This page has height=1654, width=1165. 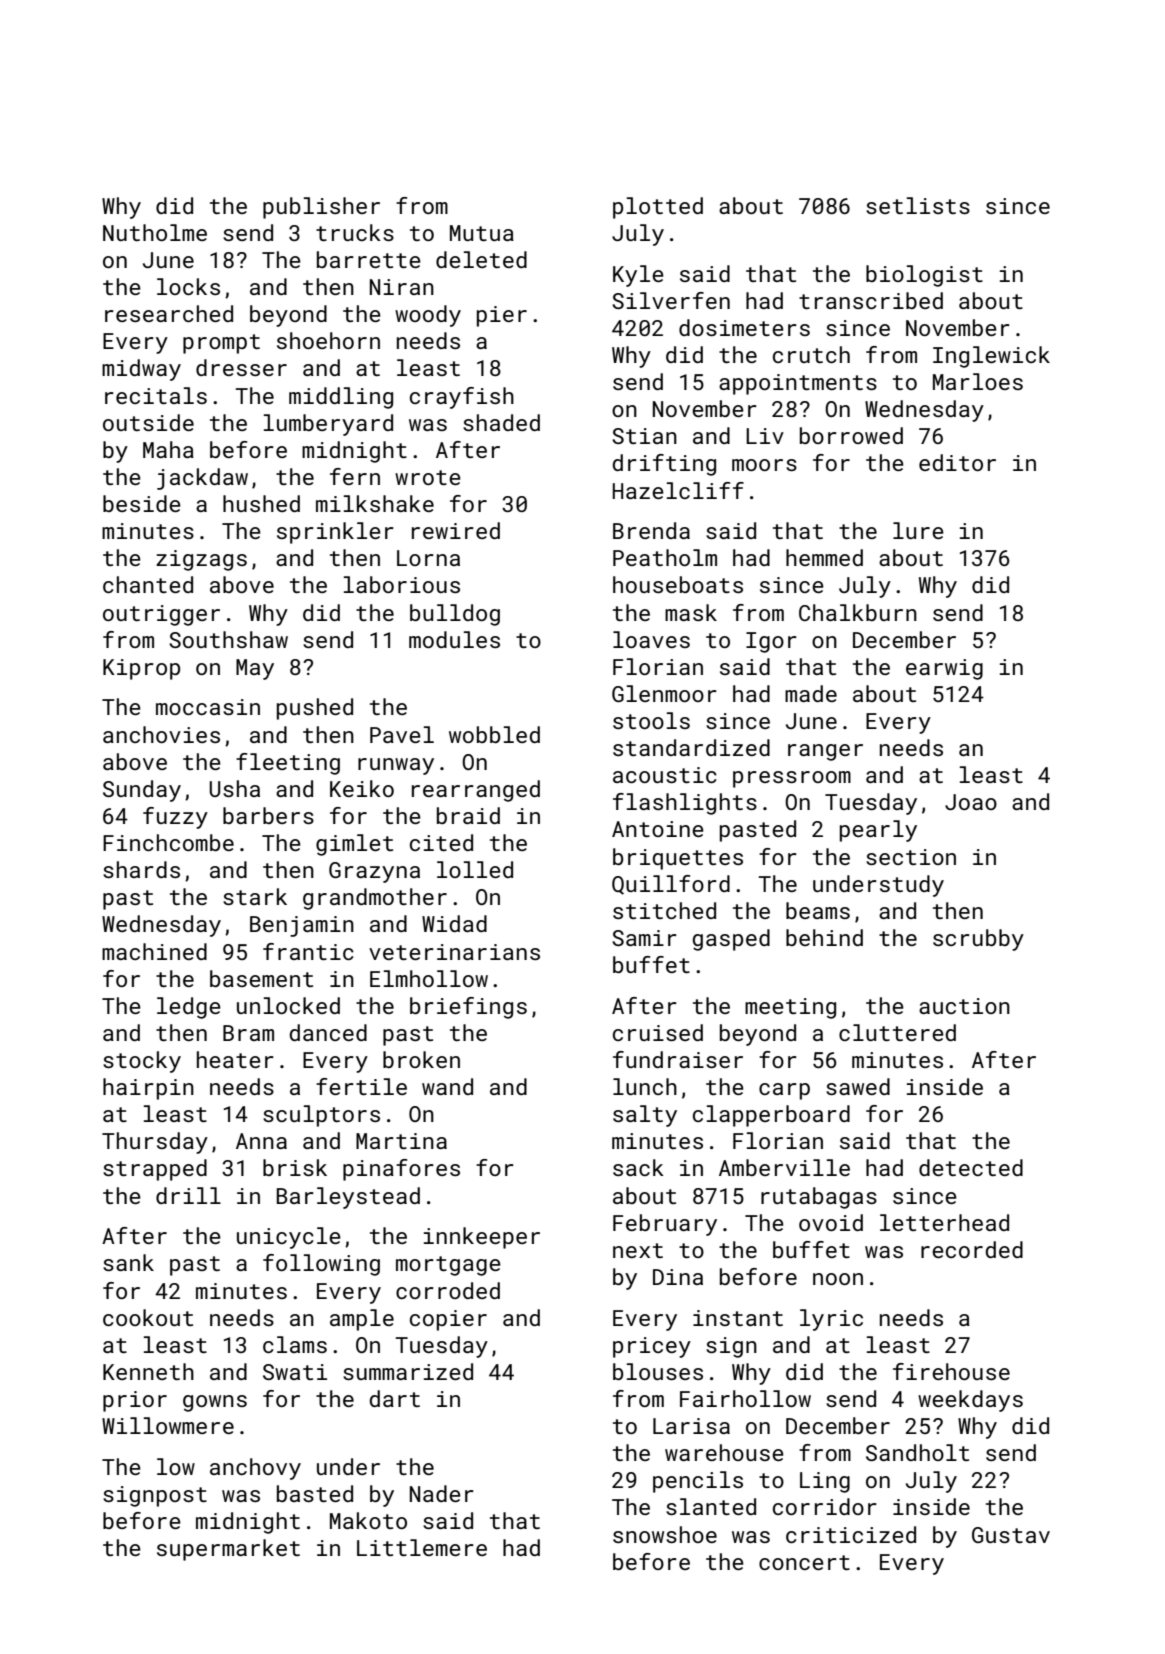 I want to click on beside, so click(x=142, y=503).
